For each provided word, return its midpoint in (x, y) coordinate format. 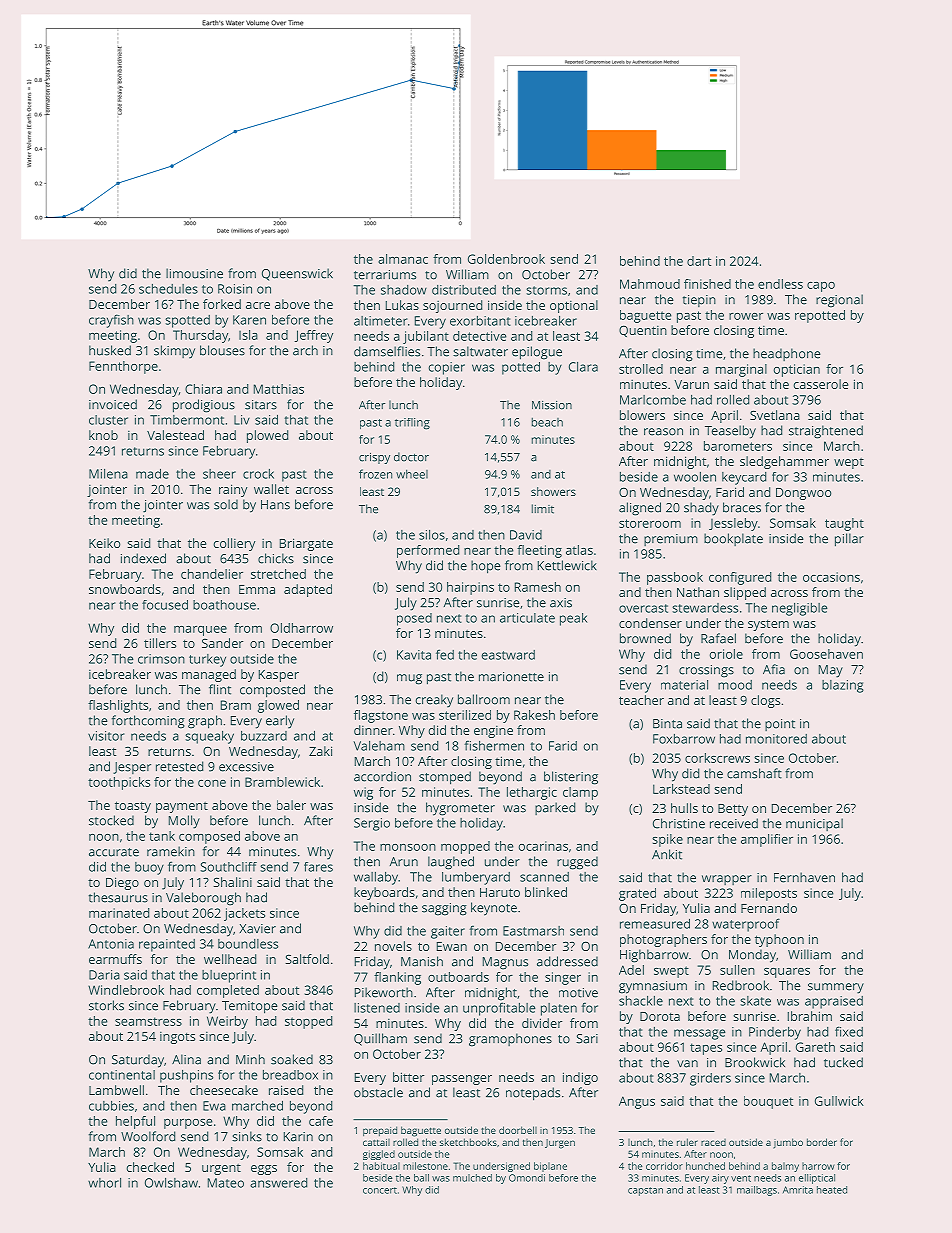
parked (555, 808)
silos (432, 535)
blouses (222, 350)
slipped (745, 593)
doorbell (518, 1130)
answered (279, 1183)
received (734, 823)
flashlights (118, 706)
